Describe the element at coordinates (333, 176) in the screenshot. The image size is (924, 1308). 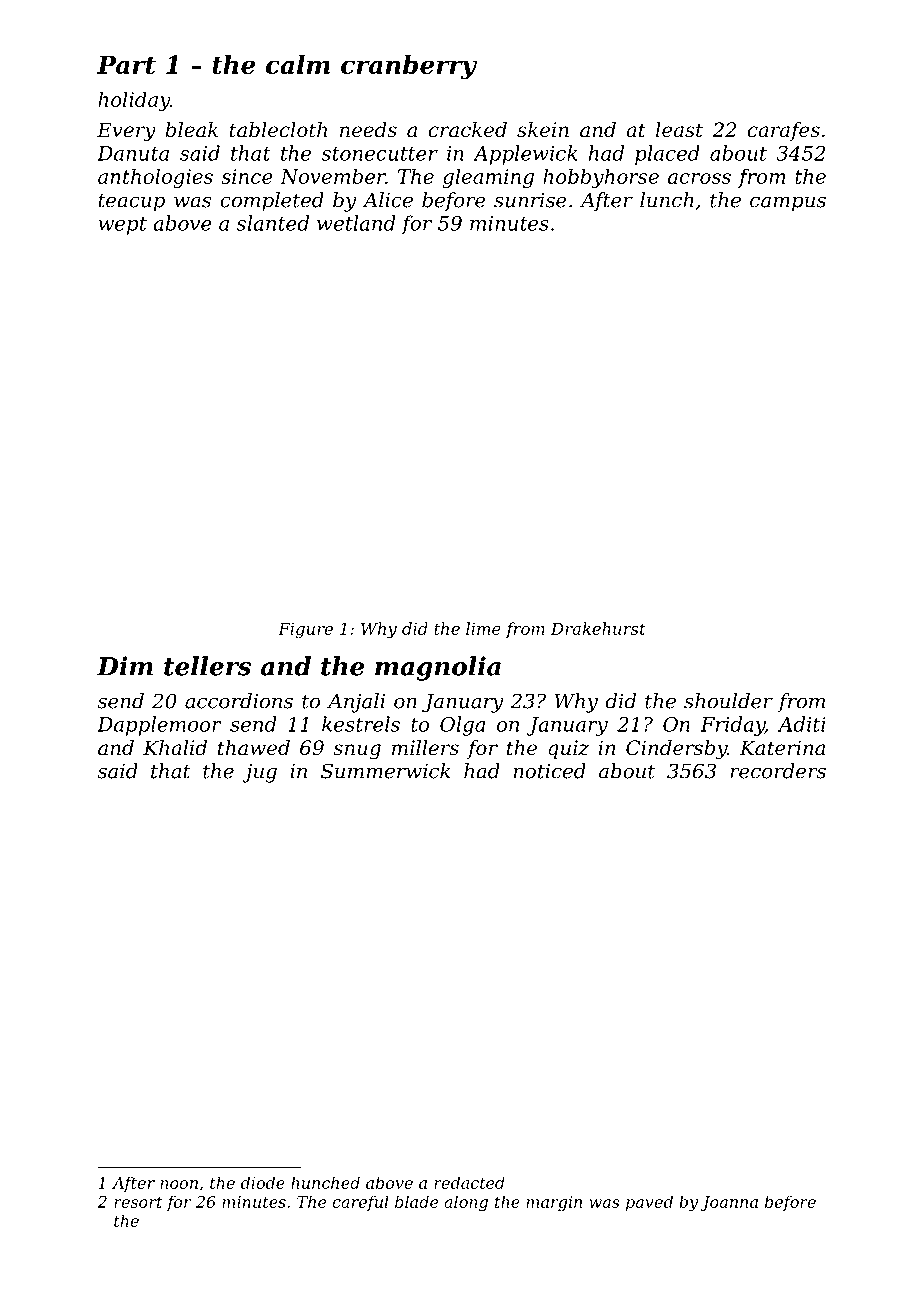
I see `November` at that location.
